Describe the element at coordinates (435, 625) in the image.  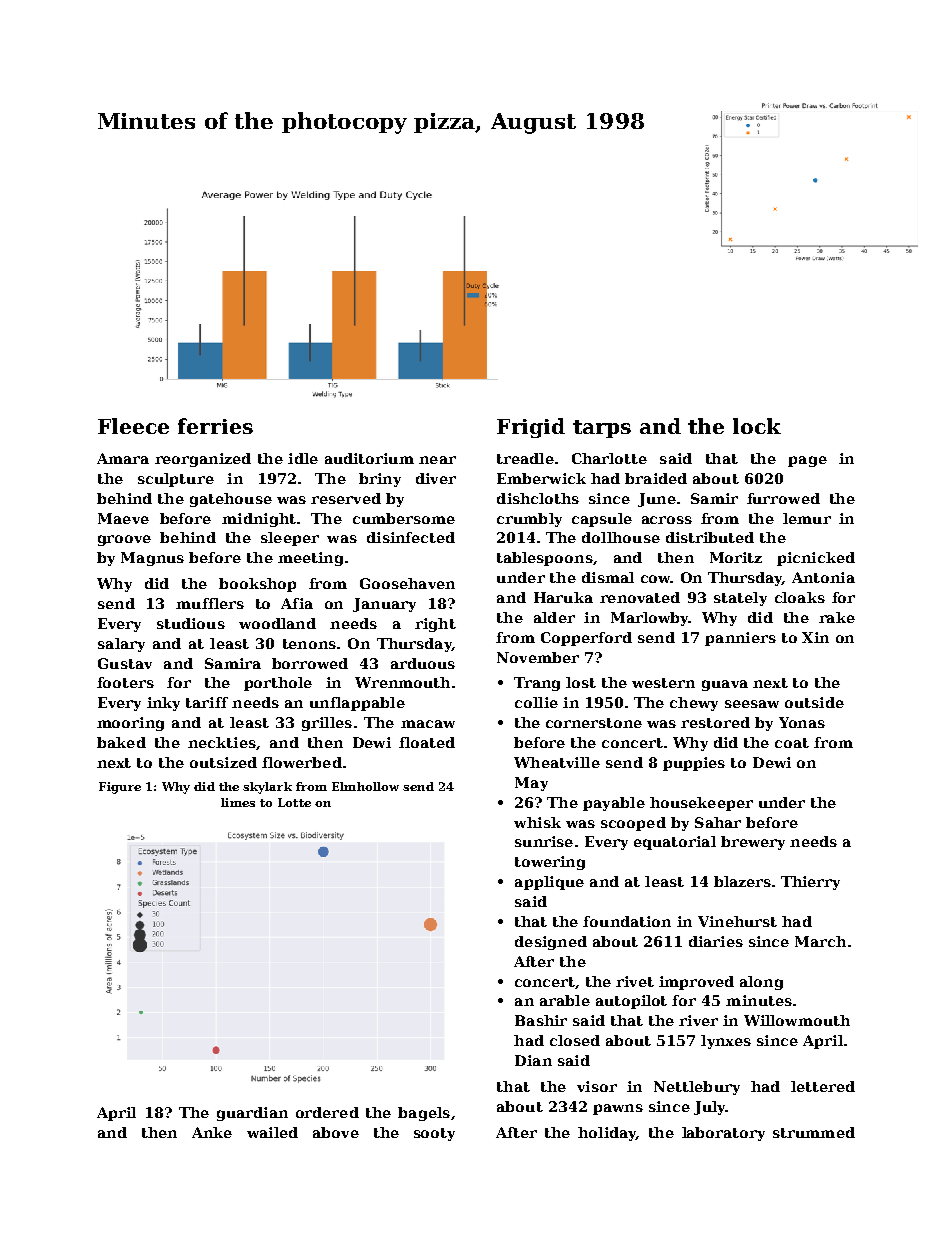
I see `right` at that location.
